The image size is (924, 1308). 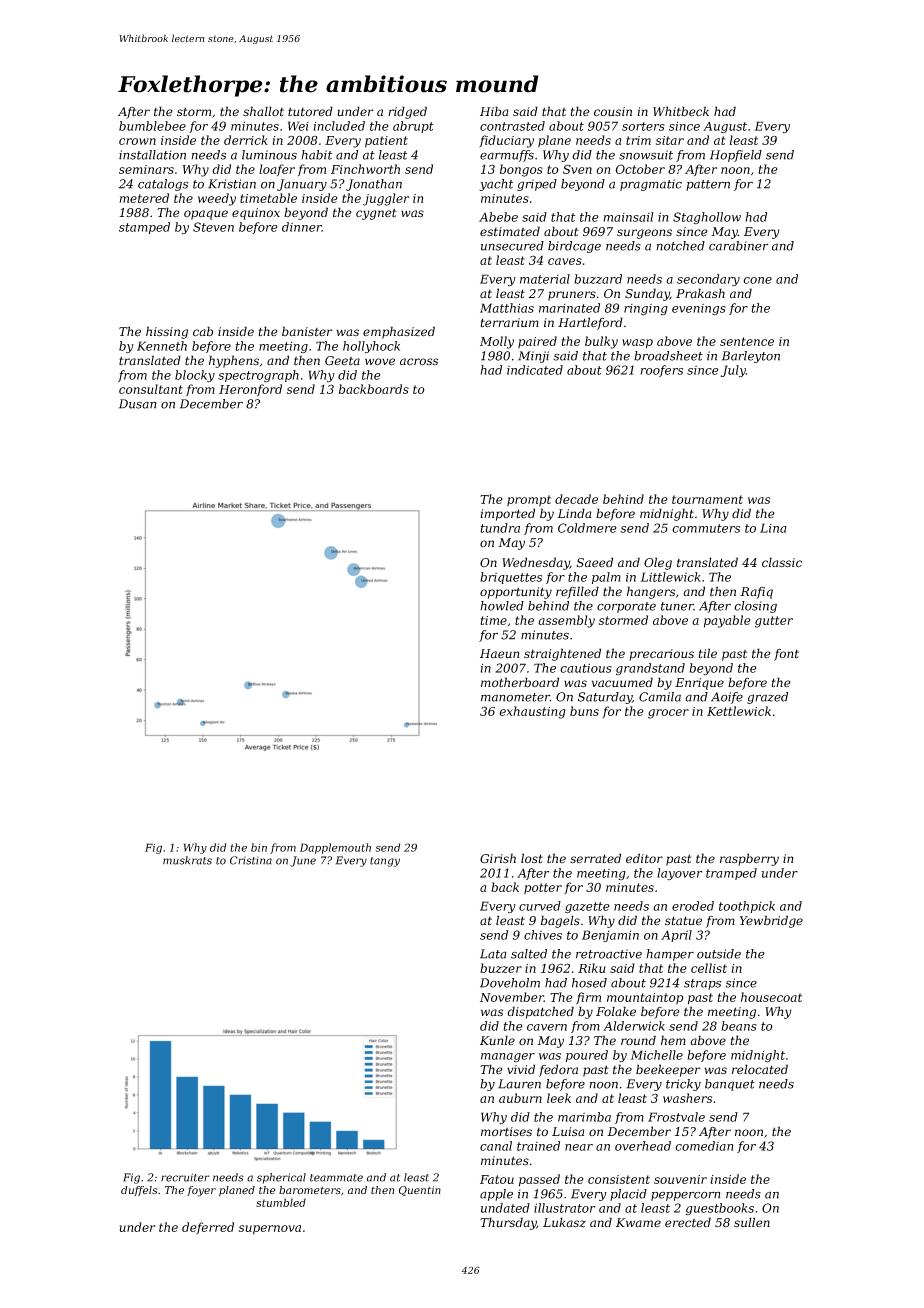 I want to click on Haeun, so click(x=500, y=654).
